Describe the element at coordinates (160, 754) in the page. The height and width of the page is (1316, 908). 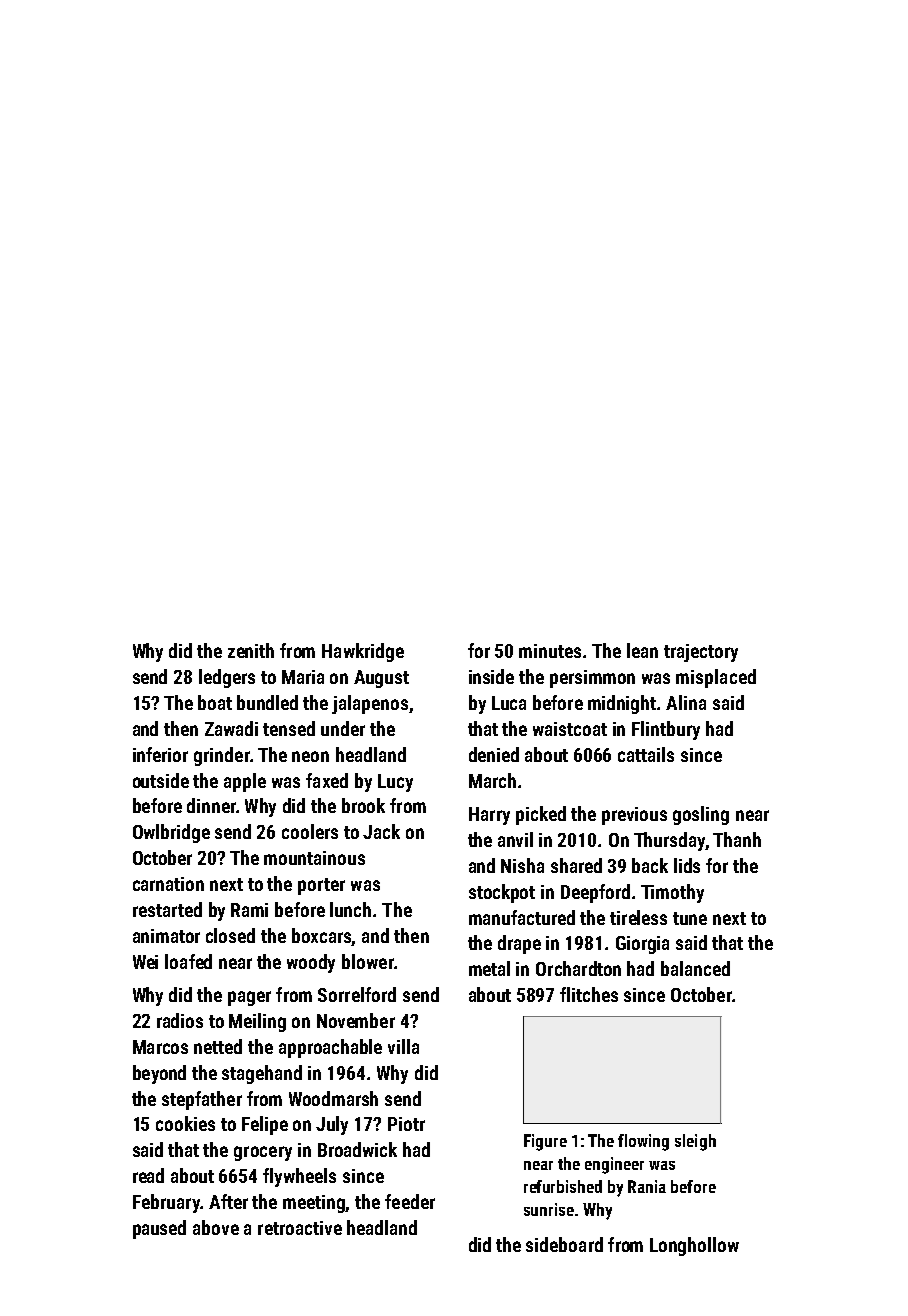
I see `inferior` at that location.
